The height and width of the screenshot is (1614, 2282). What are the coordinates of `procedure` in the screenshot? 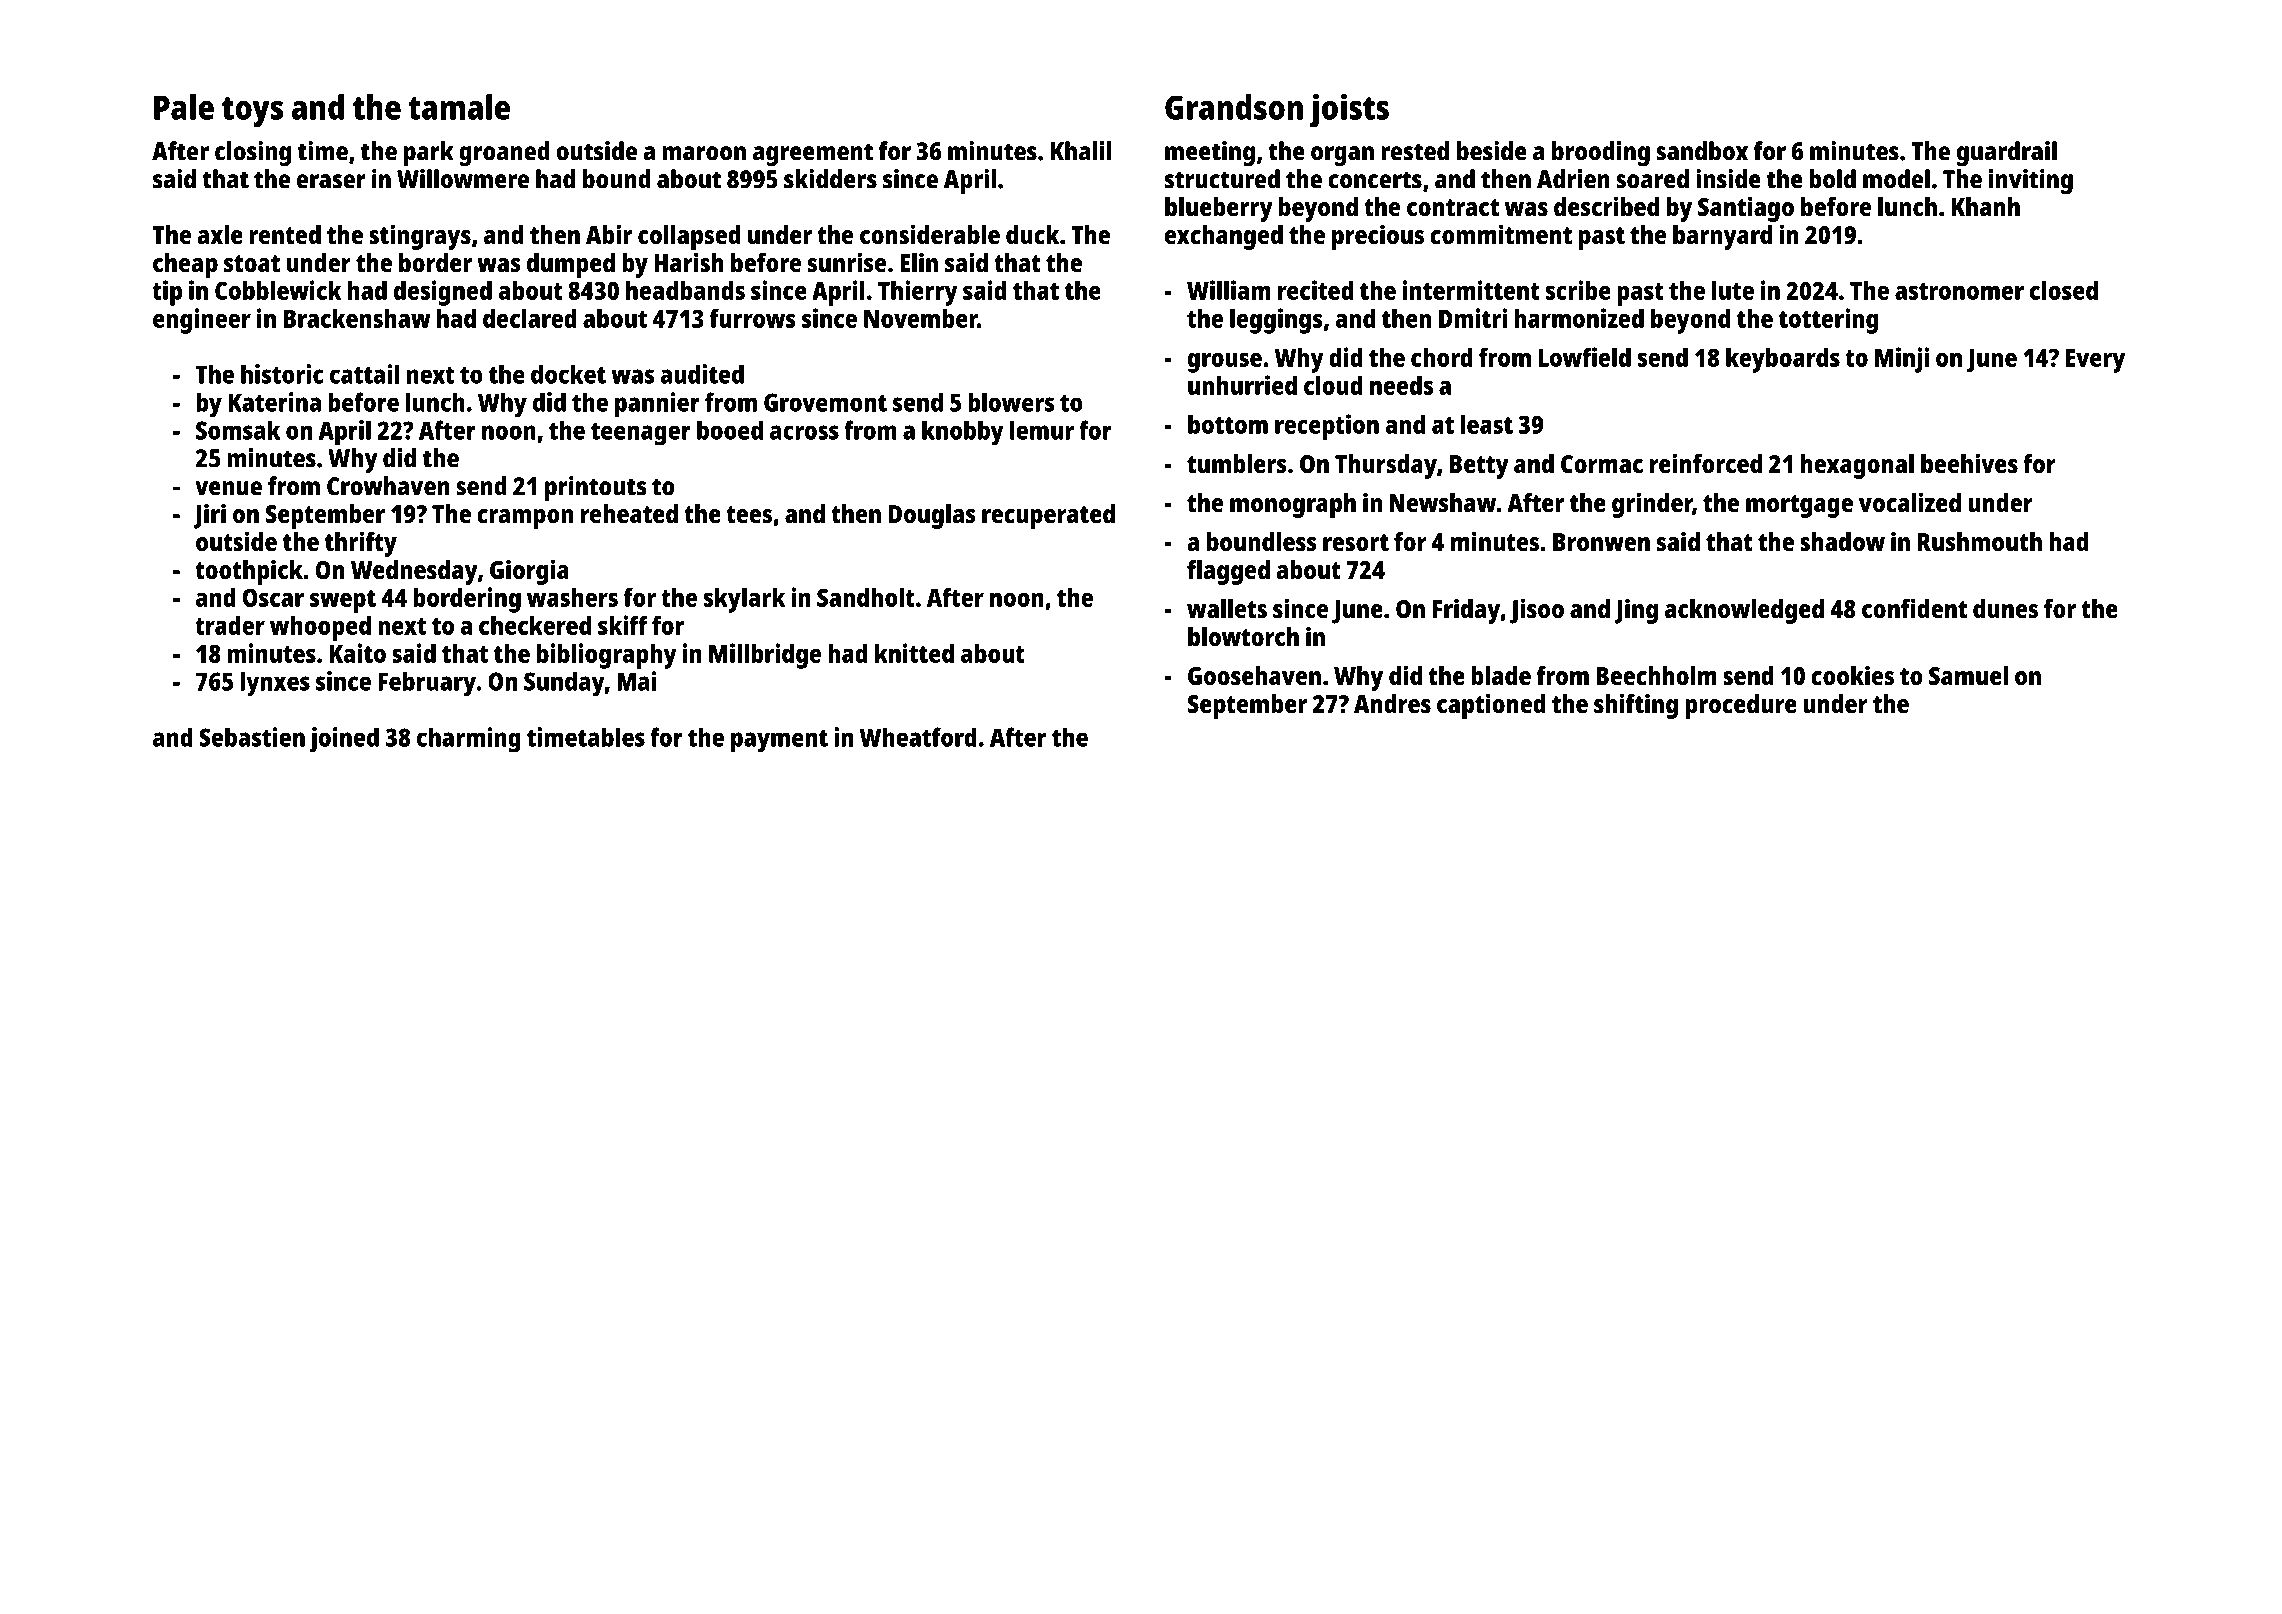 It's located at (1741, 706).
